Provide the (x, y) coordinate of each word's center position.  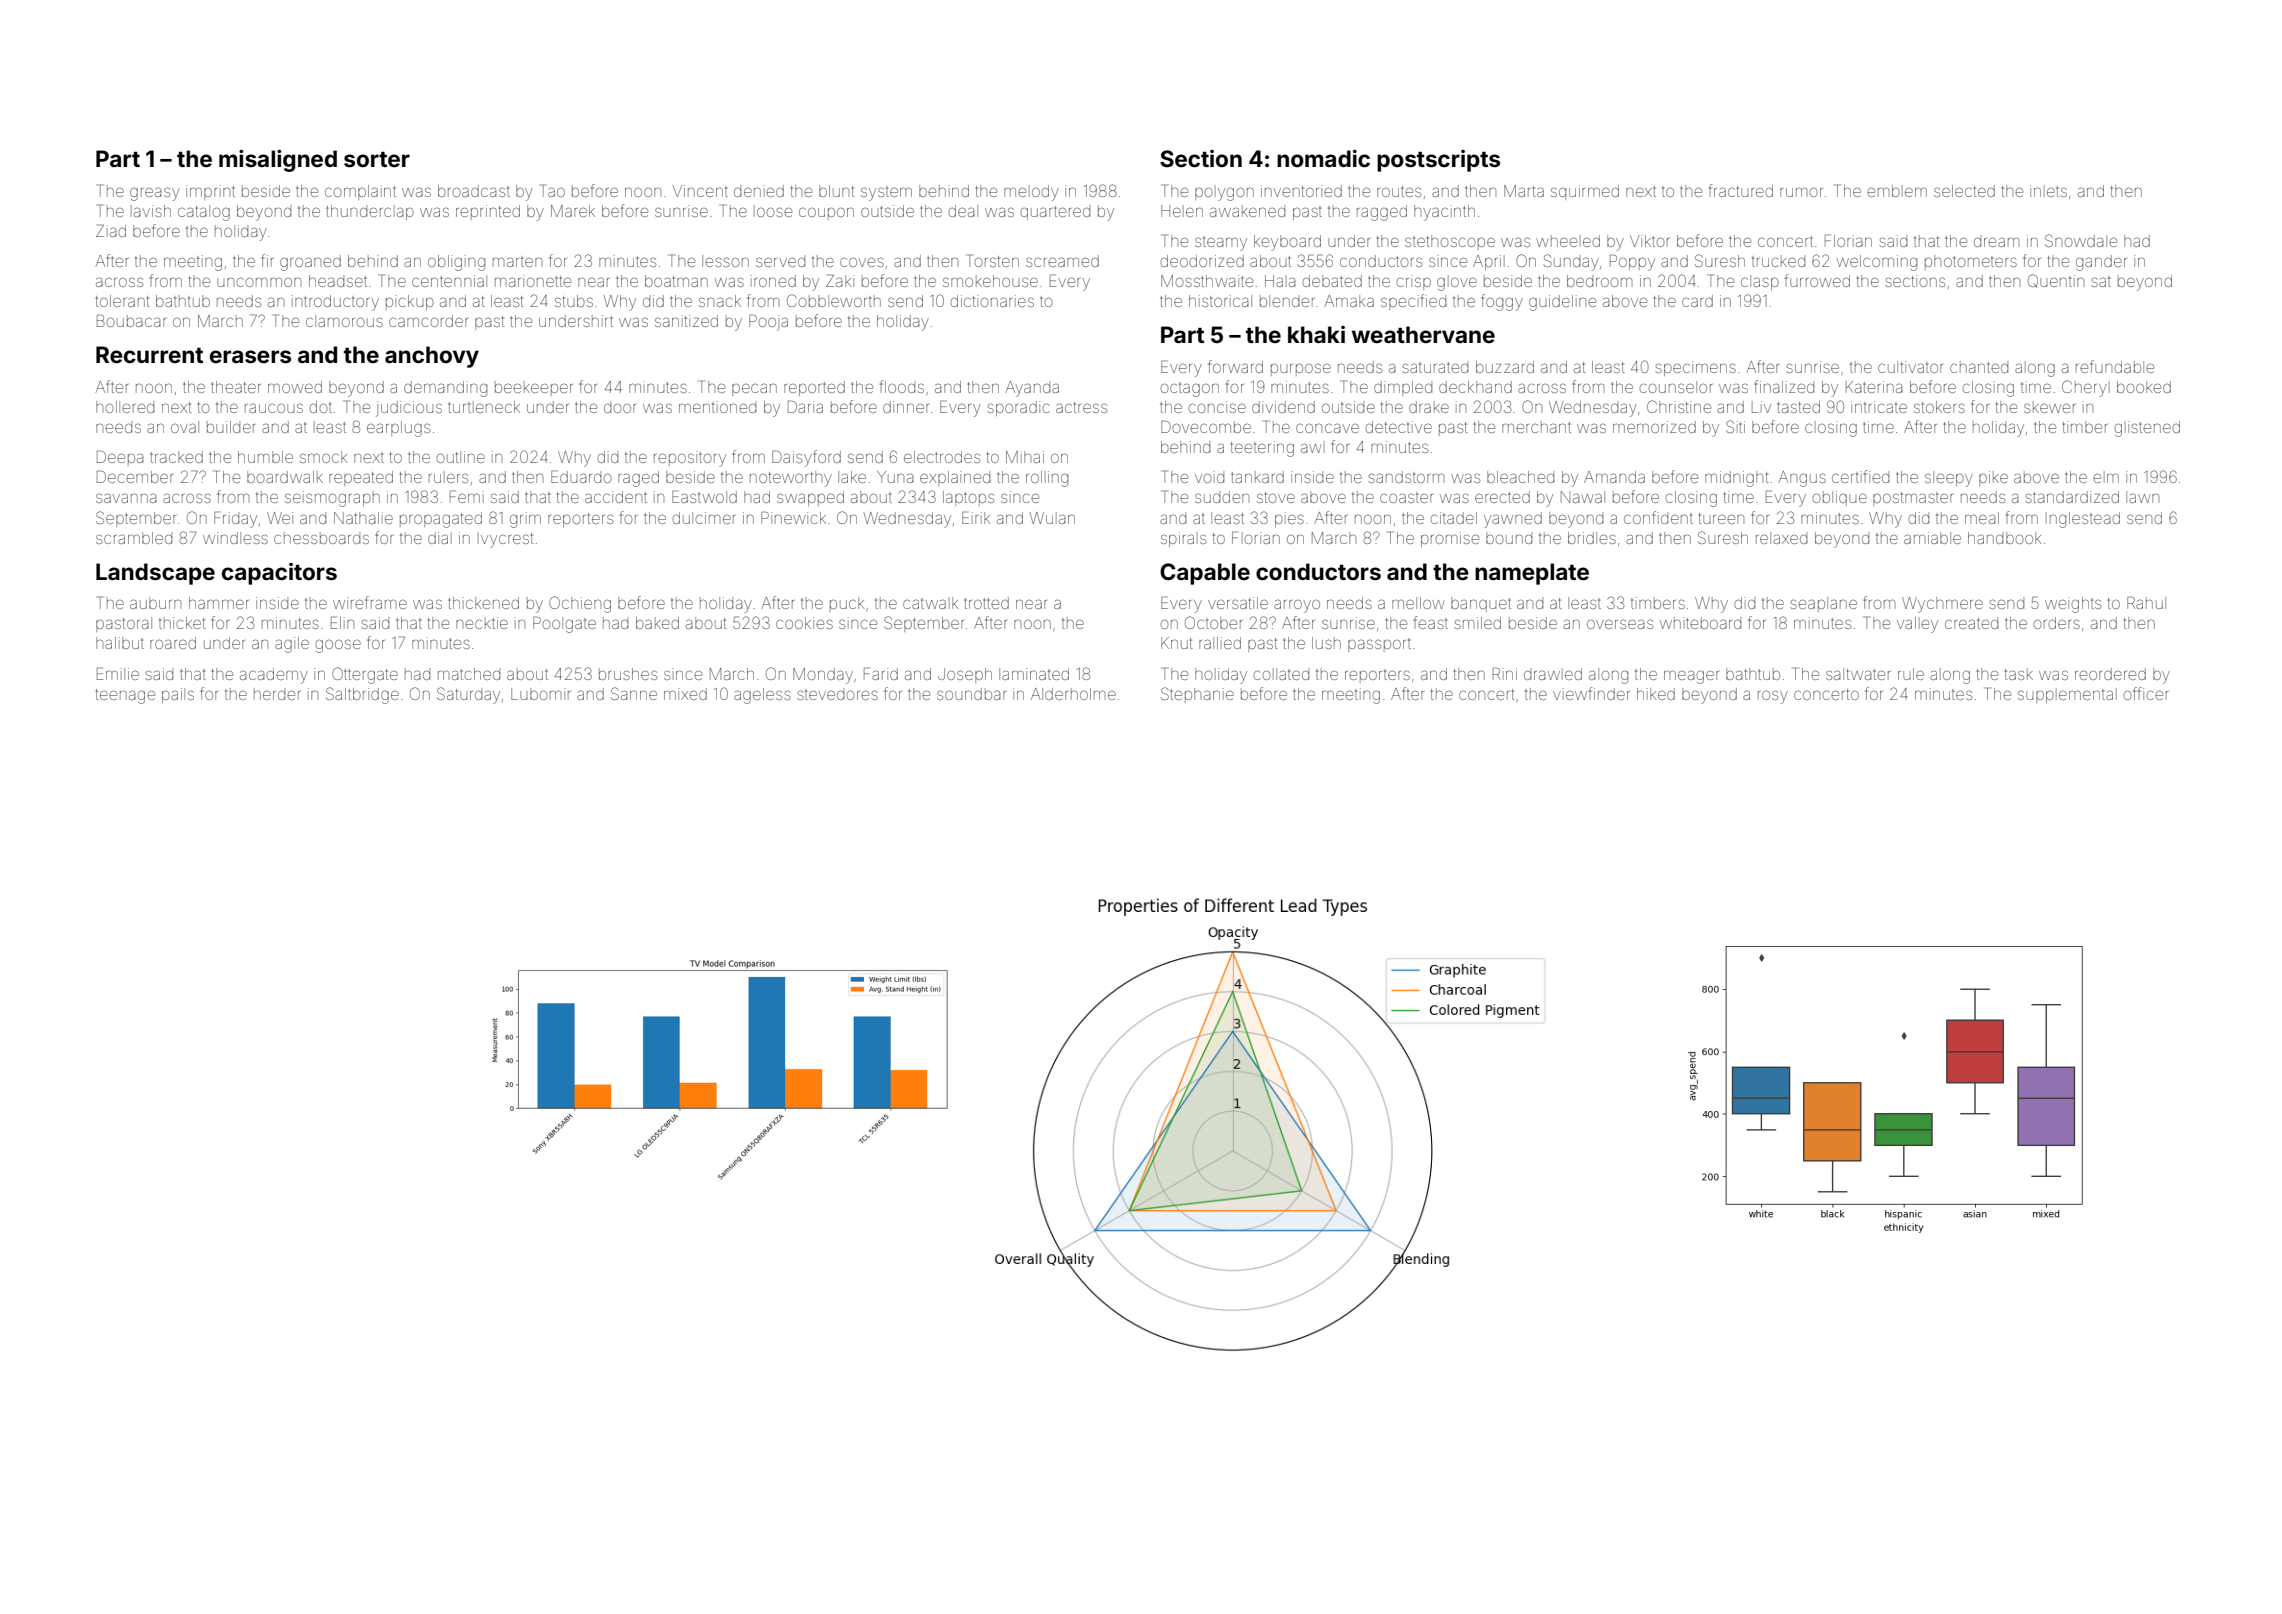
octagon (1190, 390)
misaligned (278, 161)
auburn (155, 603)
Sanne (634, 693)
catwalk (930, 603)
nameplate (1532, 574)
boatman (676, 281)
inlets (2048, 191)
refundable (2115, 366)
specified (1413, 302)
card (1697, 301)
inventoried (1301, 191)
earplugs (398, 429)
